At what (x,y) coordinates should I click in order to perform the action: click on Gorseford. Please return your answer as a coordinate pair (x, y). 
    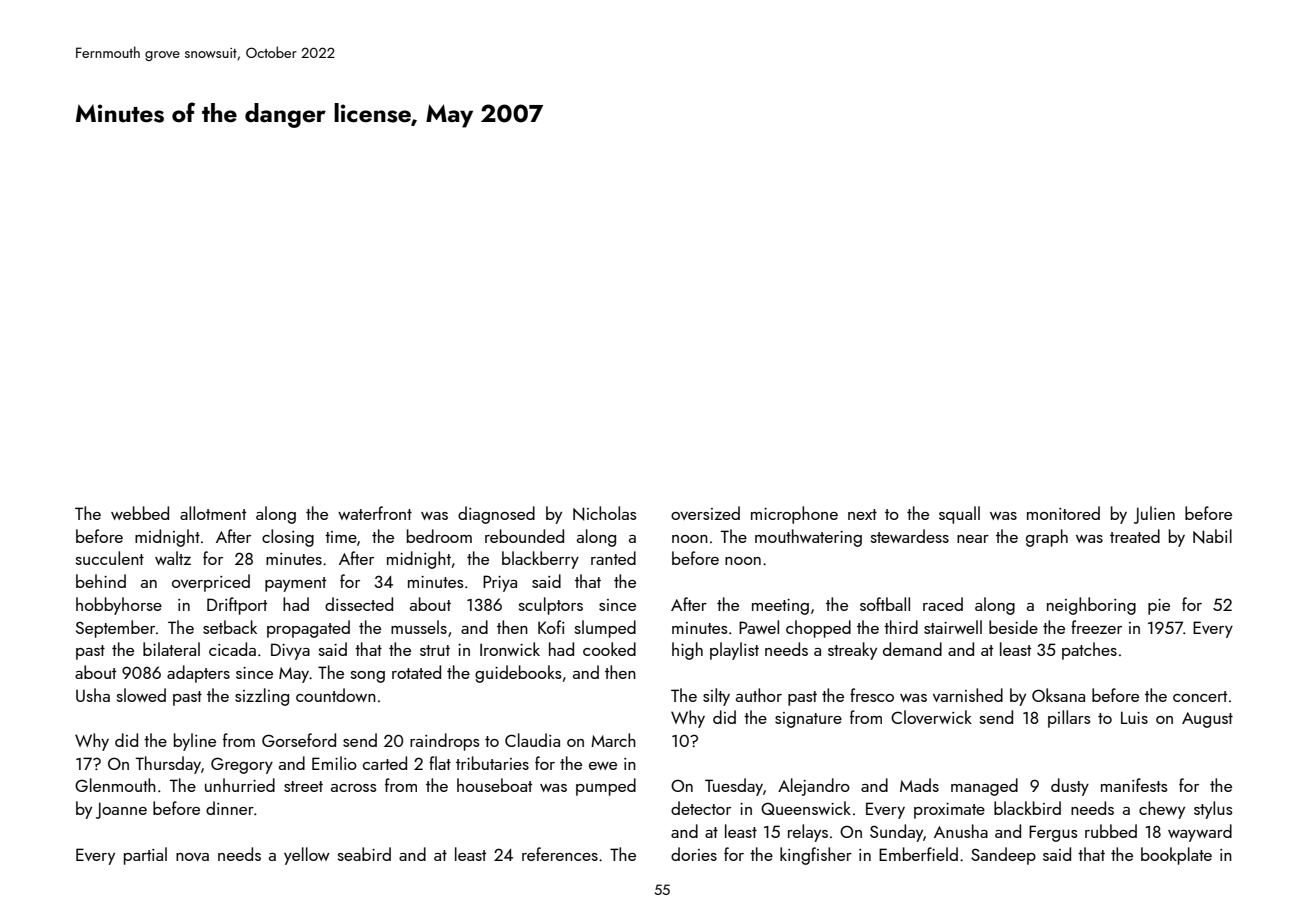
    Looking at the image, I should click on (299, 740).
